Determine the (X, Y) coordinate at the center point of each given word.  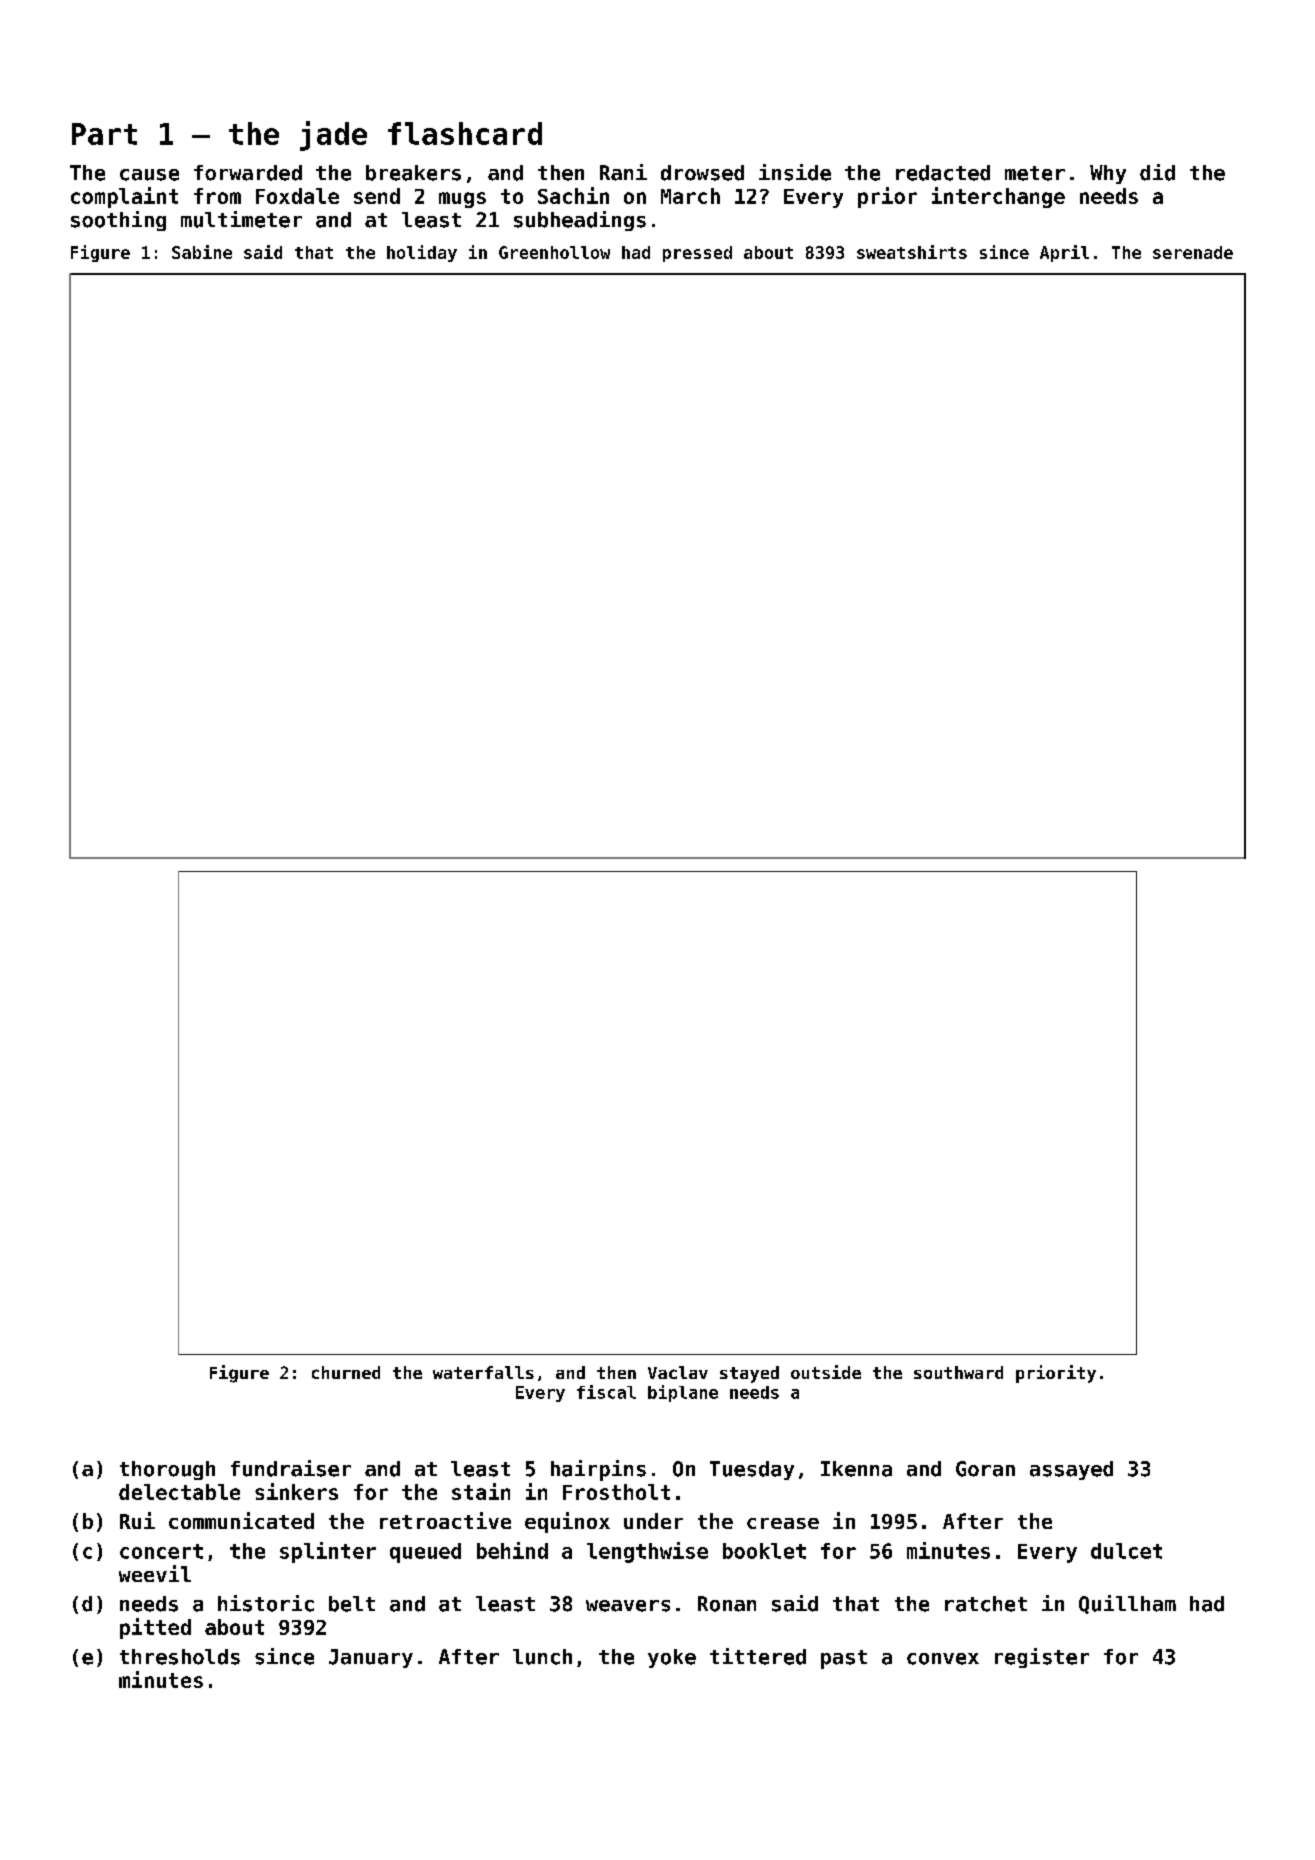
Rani (623, 172)
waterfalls (483, 1372)
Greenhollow (554, 252)
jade (333, 136)
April (1064, 253)
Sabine (202, 252)
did (1157, 172)
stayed (749, 1374)
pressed (697, 254)
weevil (155, 1573)
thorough (167, 1470)
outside (826, 1372)
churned (346, 1372)
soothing (118, 221)
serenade (1193, 252)
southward (958, 1372)
